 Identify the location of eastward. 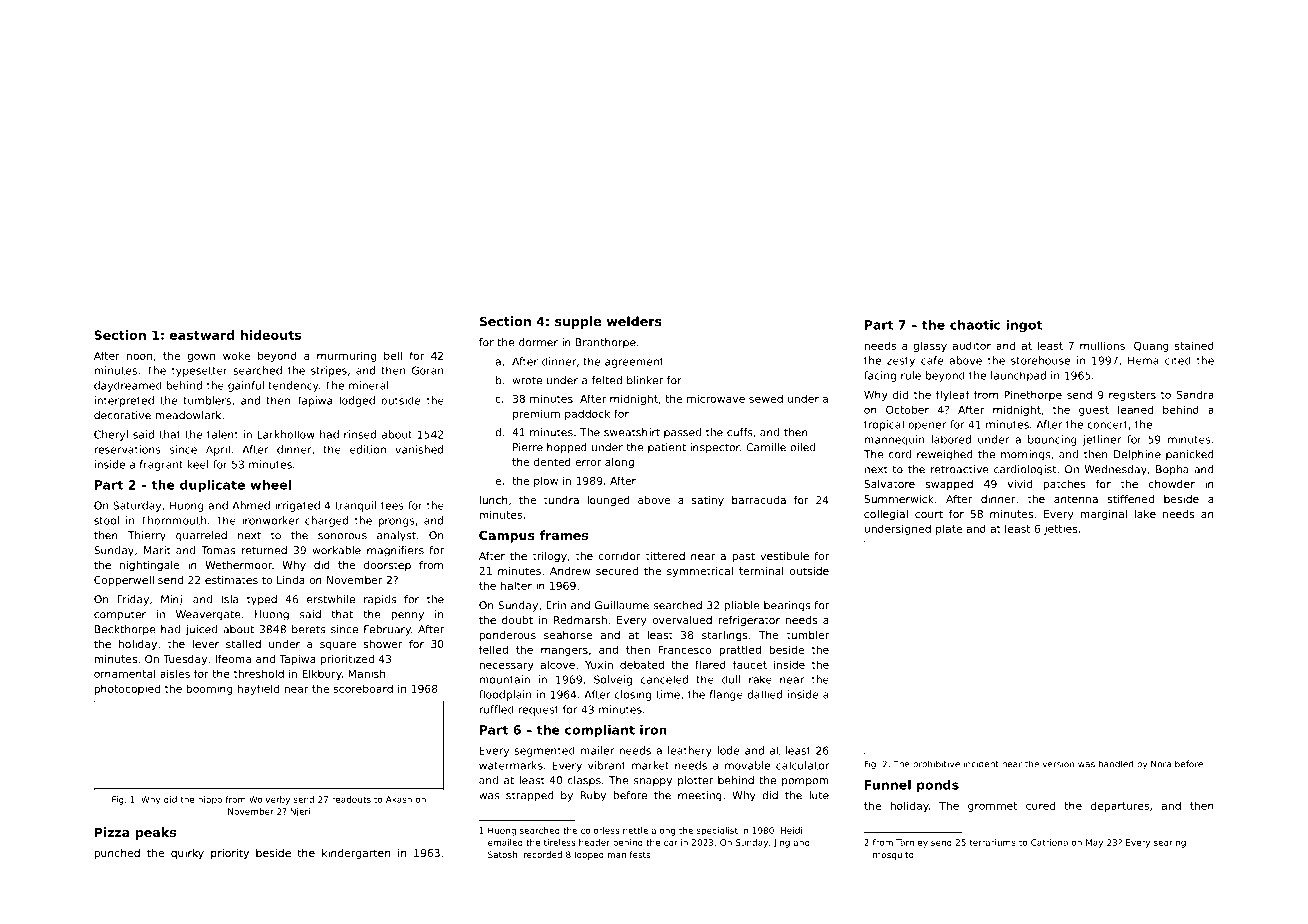
(202, 335).
